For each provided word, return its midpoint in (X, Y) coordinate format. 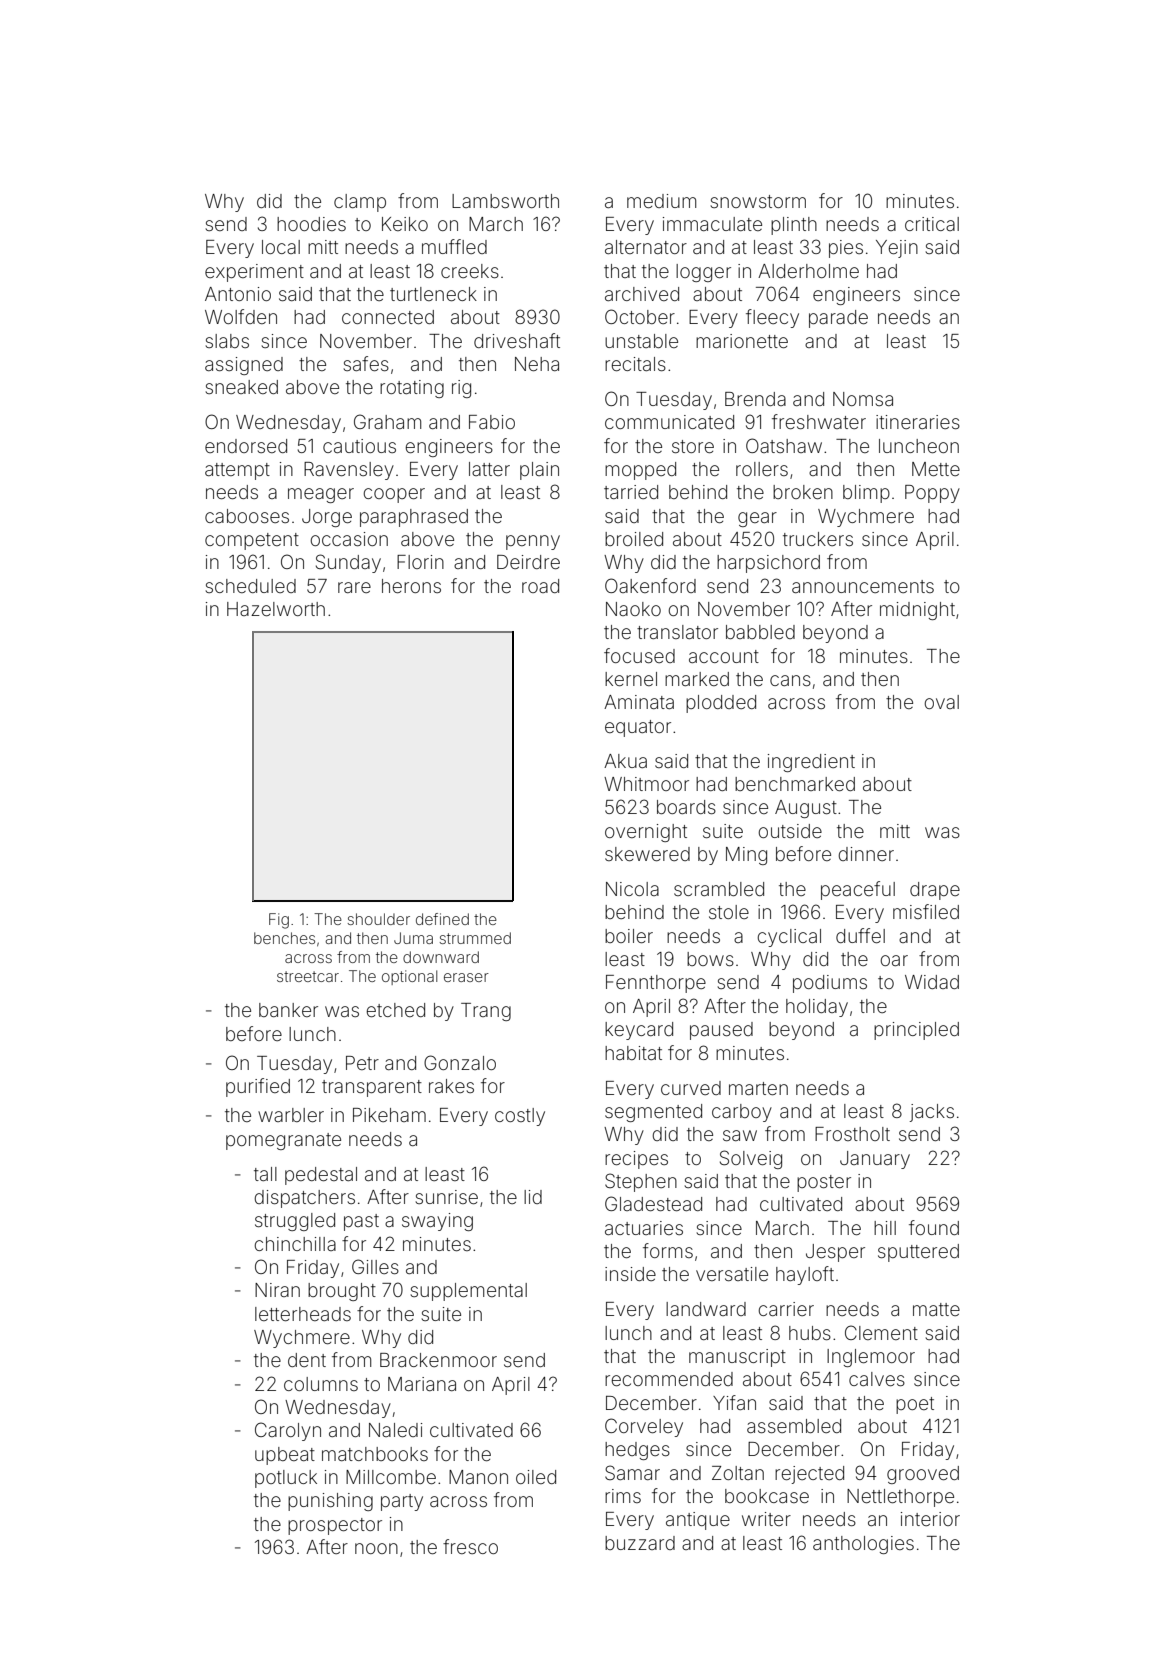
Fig (279, 921)
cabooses (247, 516)
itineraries (918, 422)
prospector (335, 1526)
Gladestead (653, 1203)
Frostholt (852, 1134)
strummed (475, 938)
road (540, 586)
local (281, 247)
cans (790, 680)
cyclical (789, 938)
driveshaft (517, 340)
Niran (277, 1290)
